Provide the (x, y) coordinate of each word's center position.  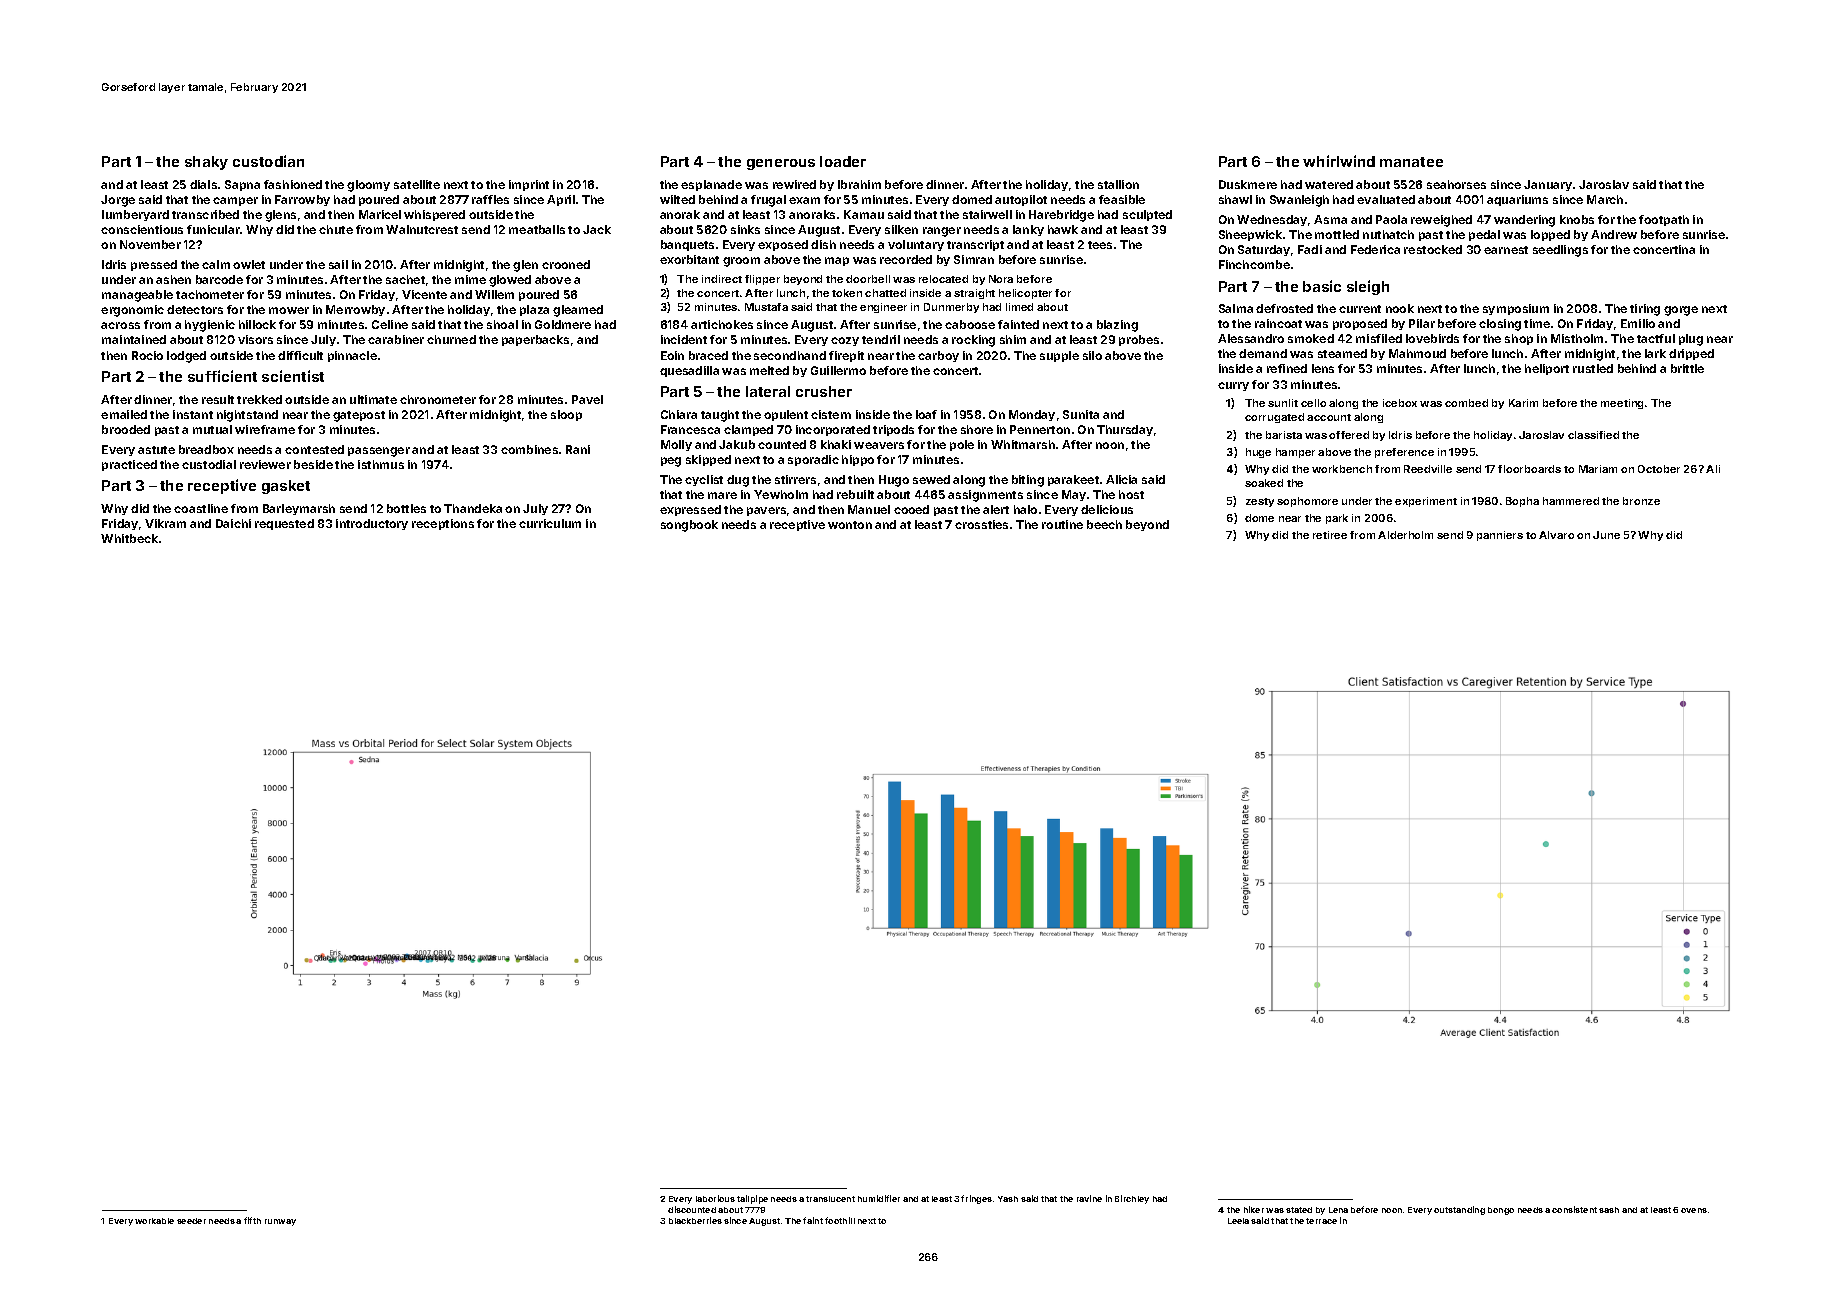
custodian (268, 161)
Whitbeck (129, 538)
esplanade (711, 185)
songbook (689, 526)
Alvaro (1556, 535)
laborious (715, 1198)
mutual (212, 429)
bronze (1641, 501)
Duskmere (1248, 184)
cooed (911, 509)
